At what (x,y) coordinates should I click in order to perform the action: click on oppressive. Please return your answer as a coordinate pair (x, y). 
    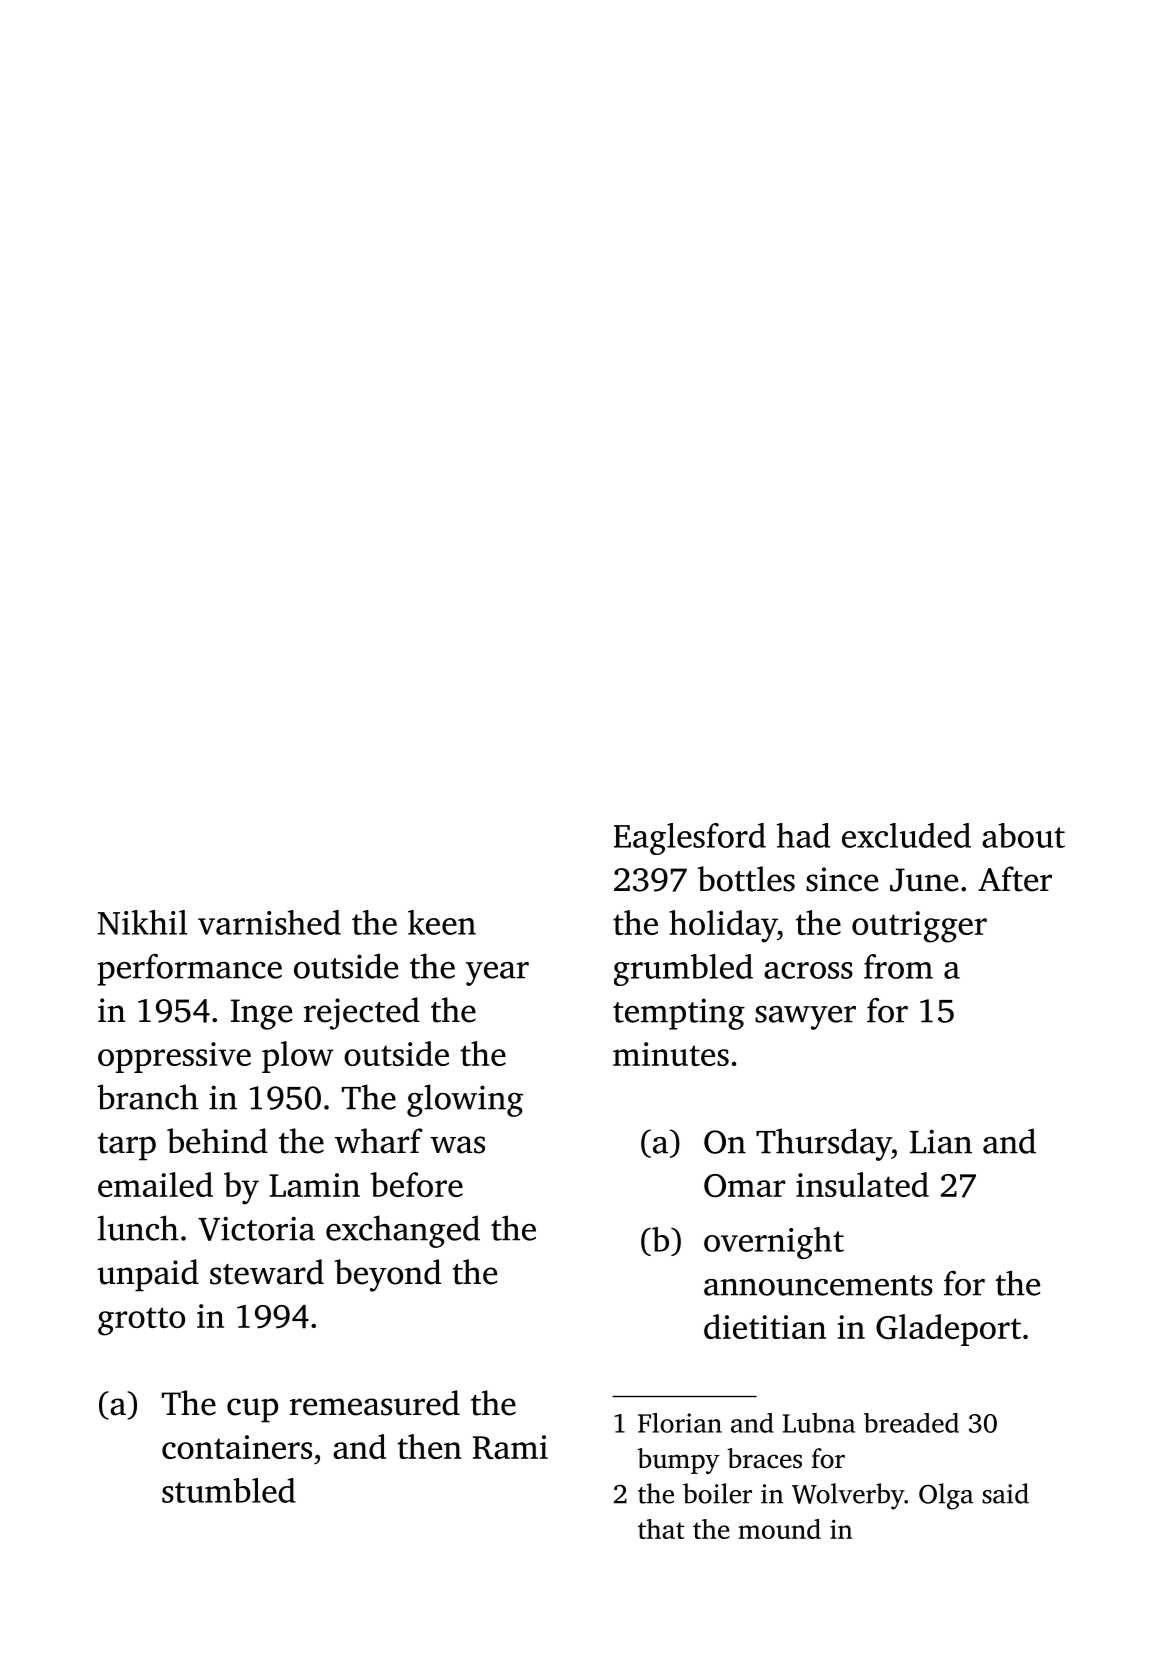
    Looking at the image, I should click on (174, 1057).
